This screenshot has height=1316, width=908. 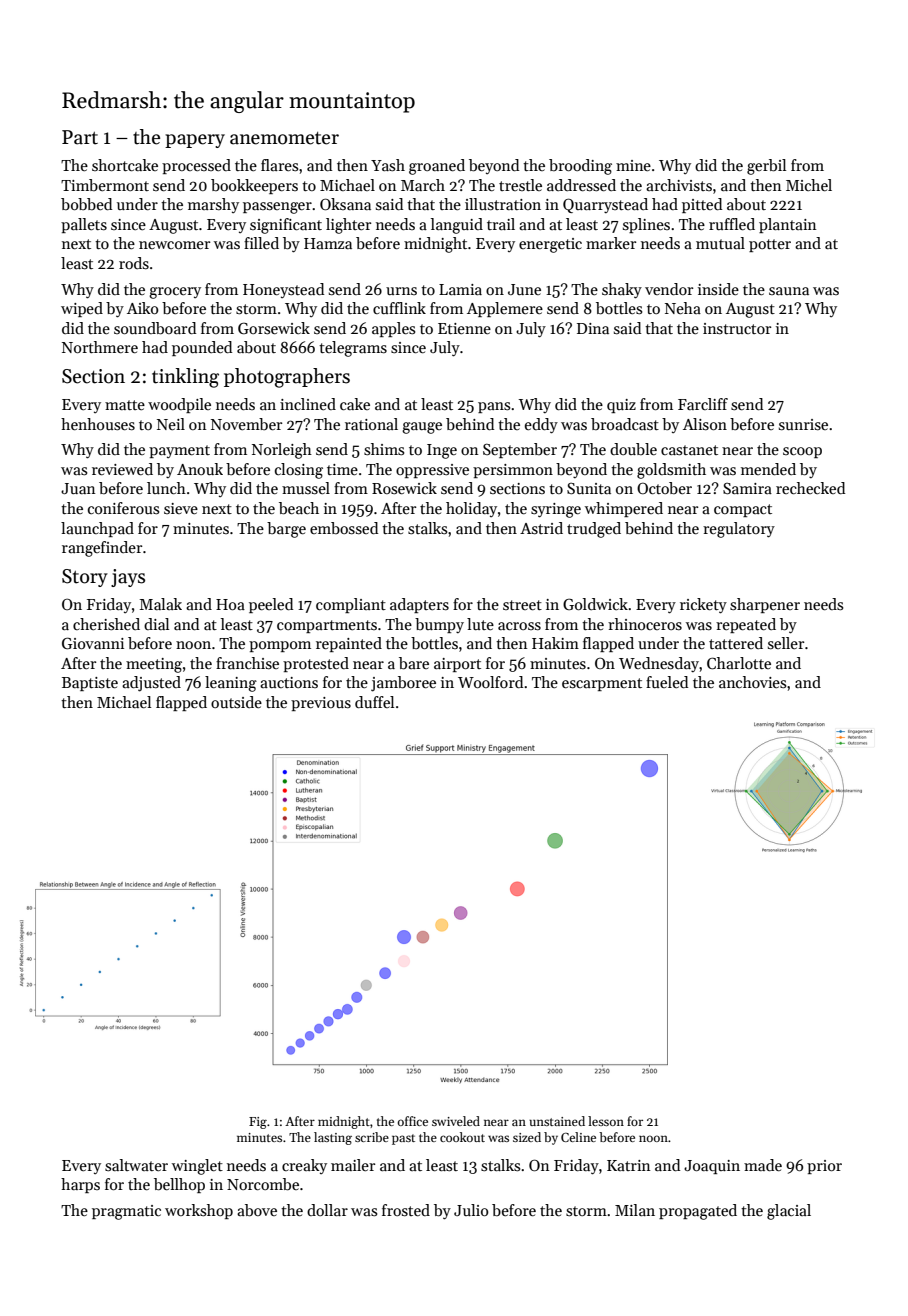 What do you see at coordinates (824, 1167) in the screenshot?
I see `prior` at bounding box center [824, 1167].
